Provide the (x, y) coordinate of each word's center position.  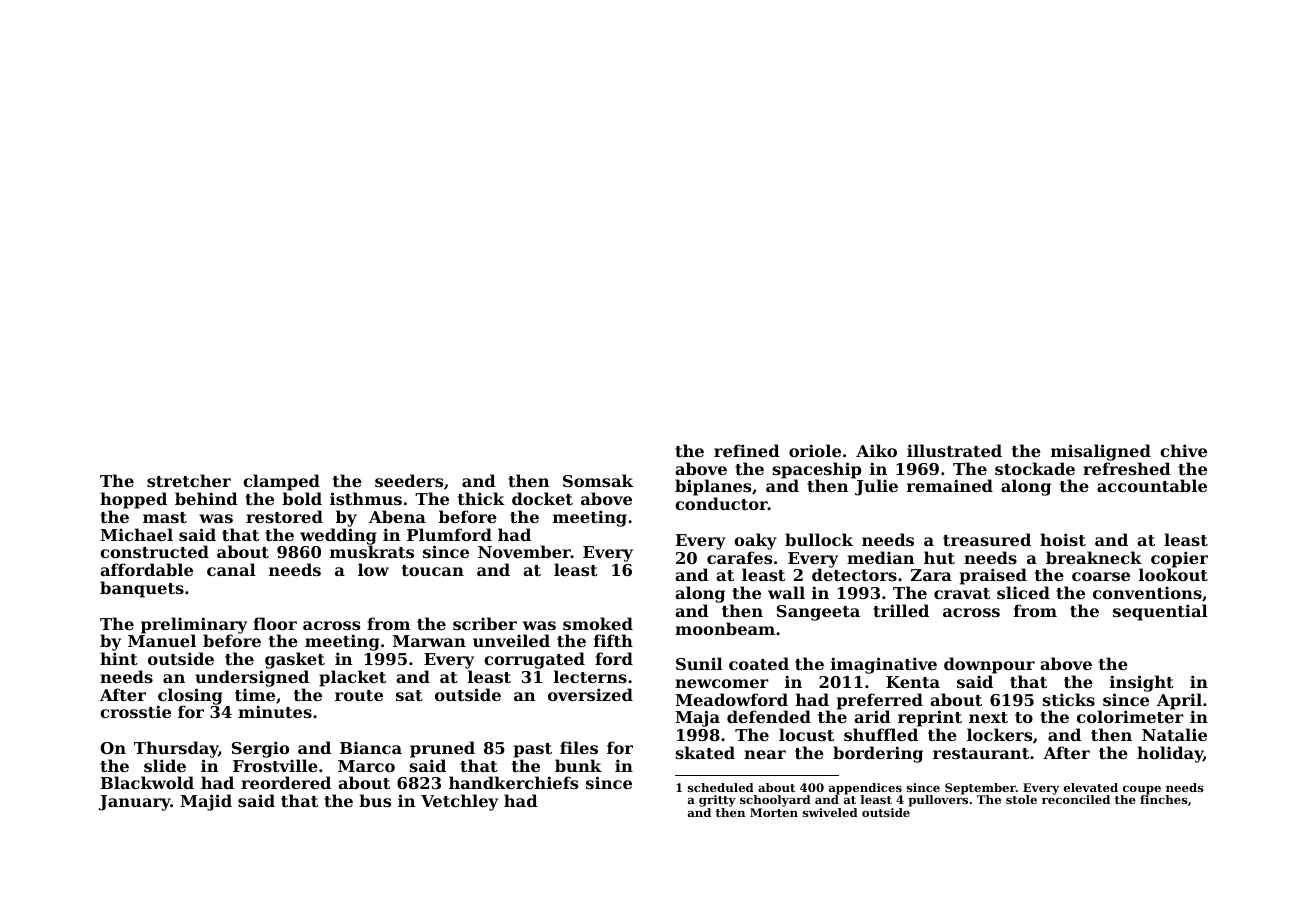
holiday (1170, 754)
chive (1183, 450)
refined (747, 450)
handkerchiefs (513, 782)
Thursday (176, 749)
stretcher (189, 480)
